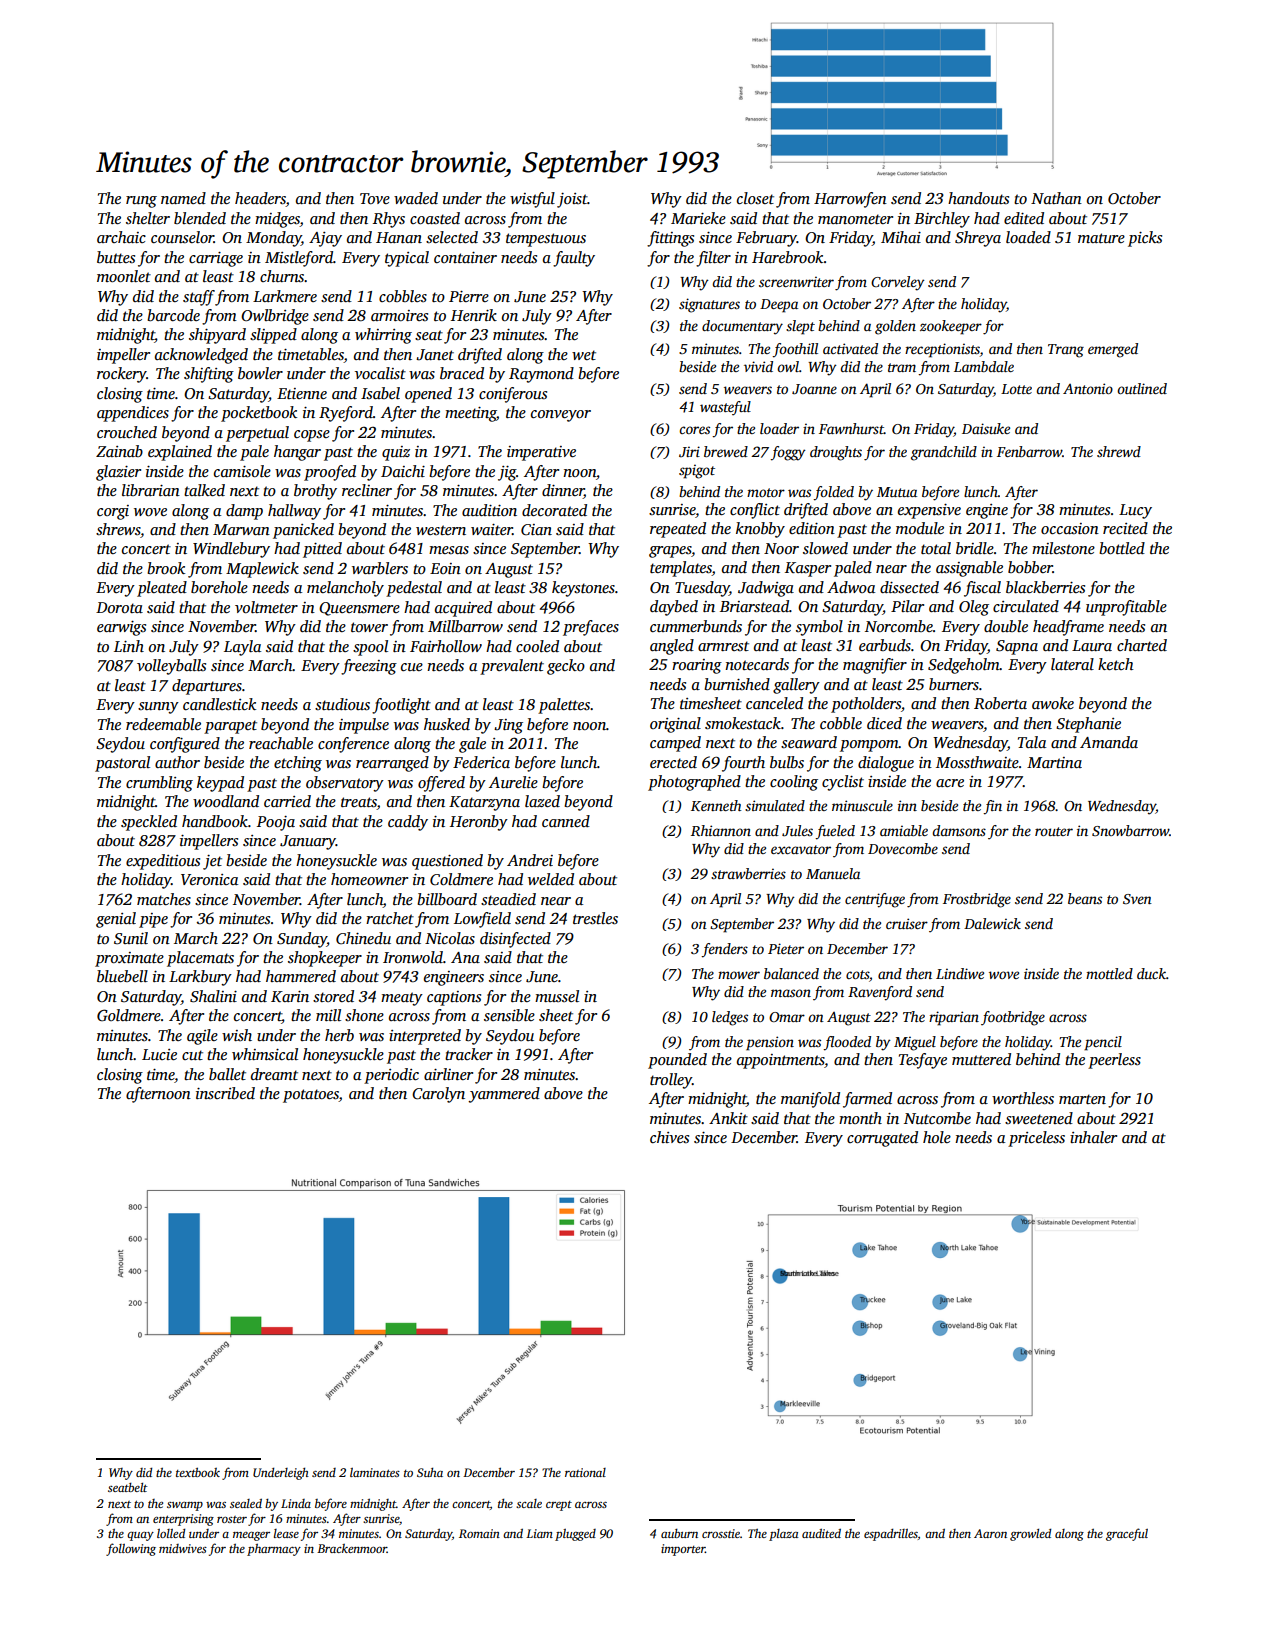 This page has width=1270, height=1643. I want to click on speckled, so click(149, 823).
